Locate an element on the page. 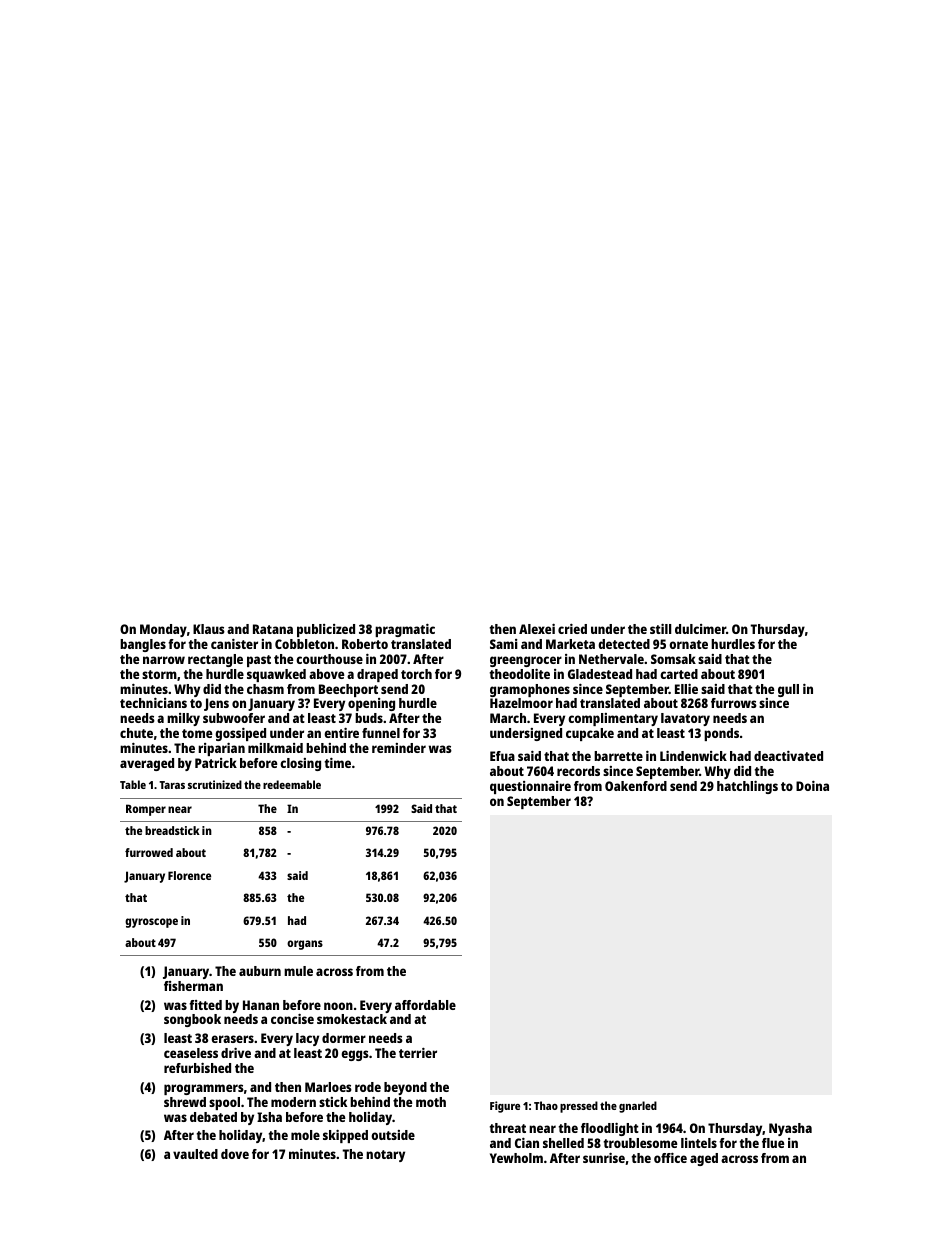 The width and height of the document is (952, 1233). Klaus is located at coordinates (209, 629).
